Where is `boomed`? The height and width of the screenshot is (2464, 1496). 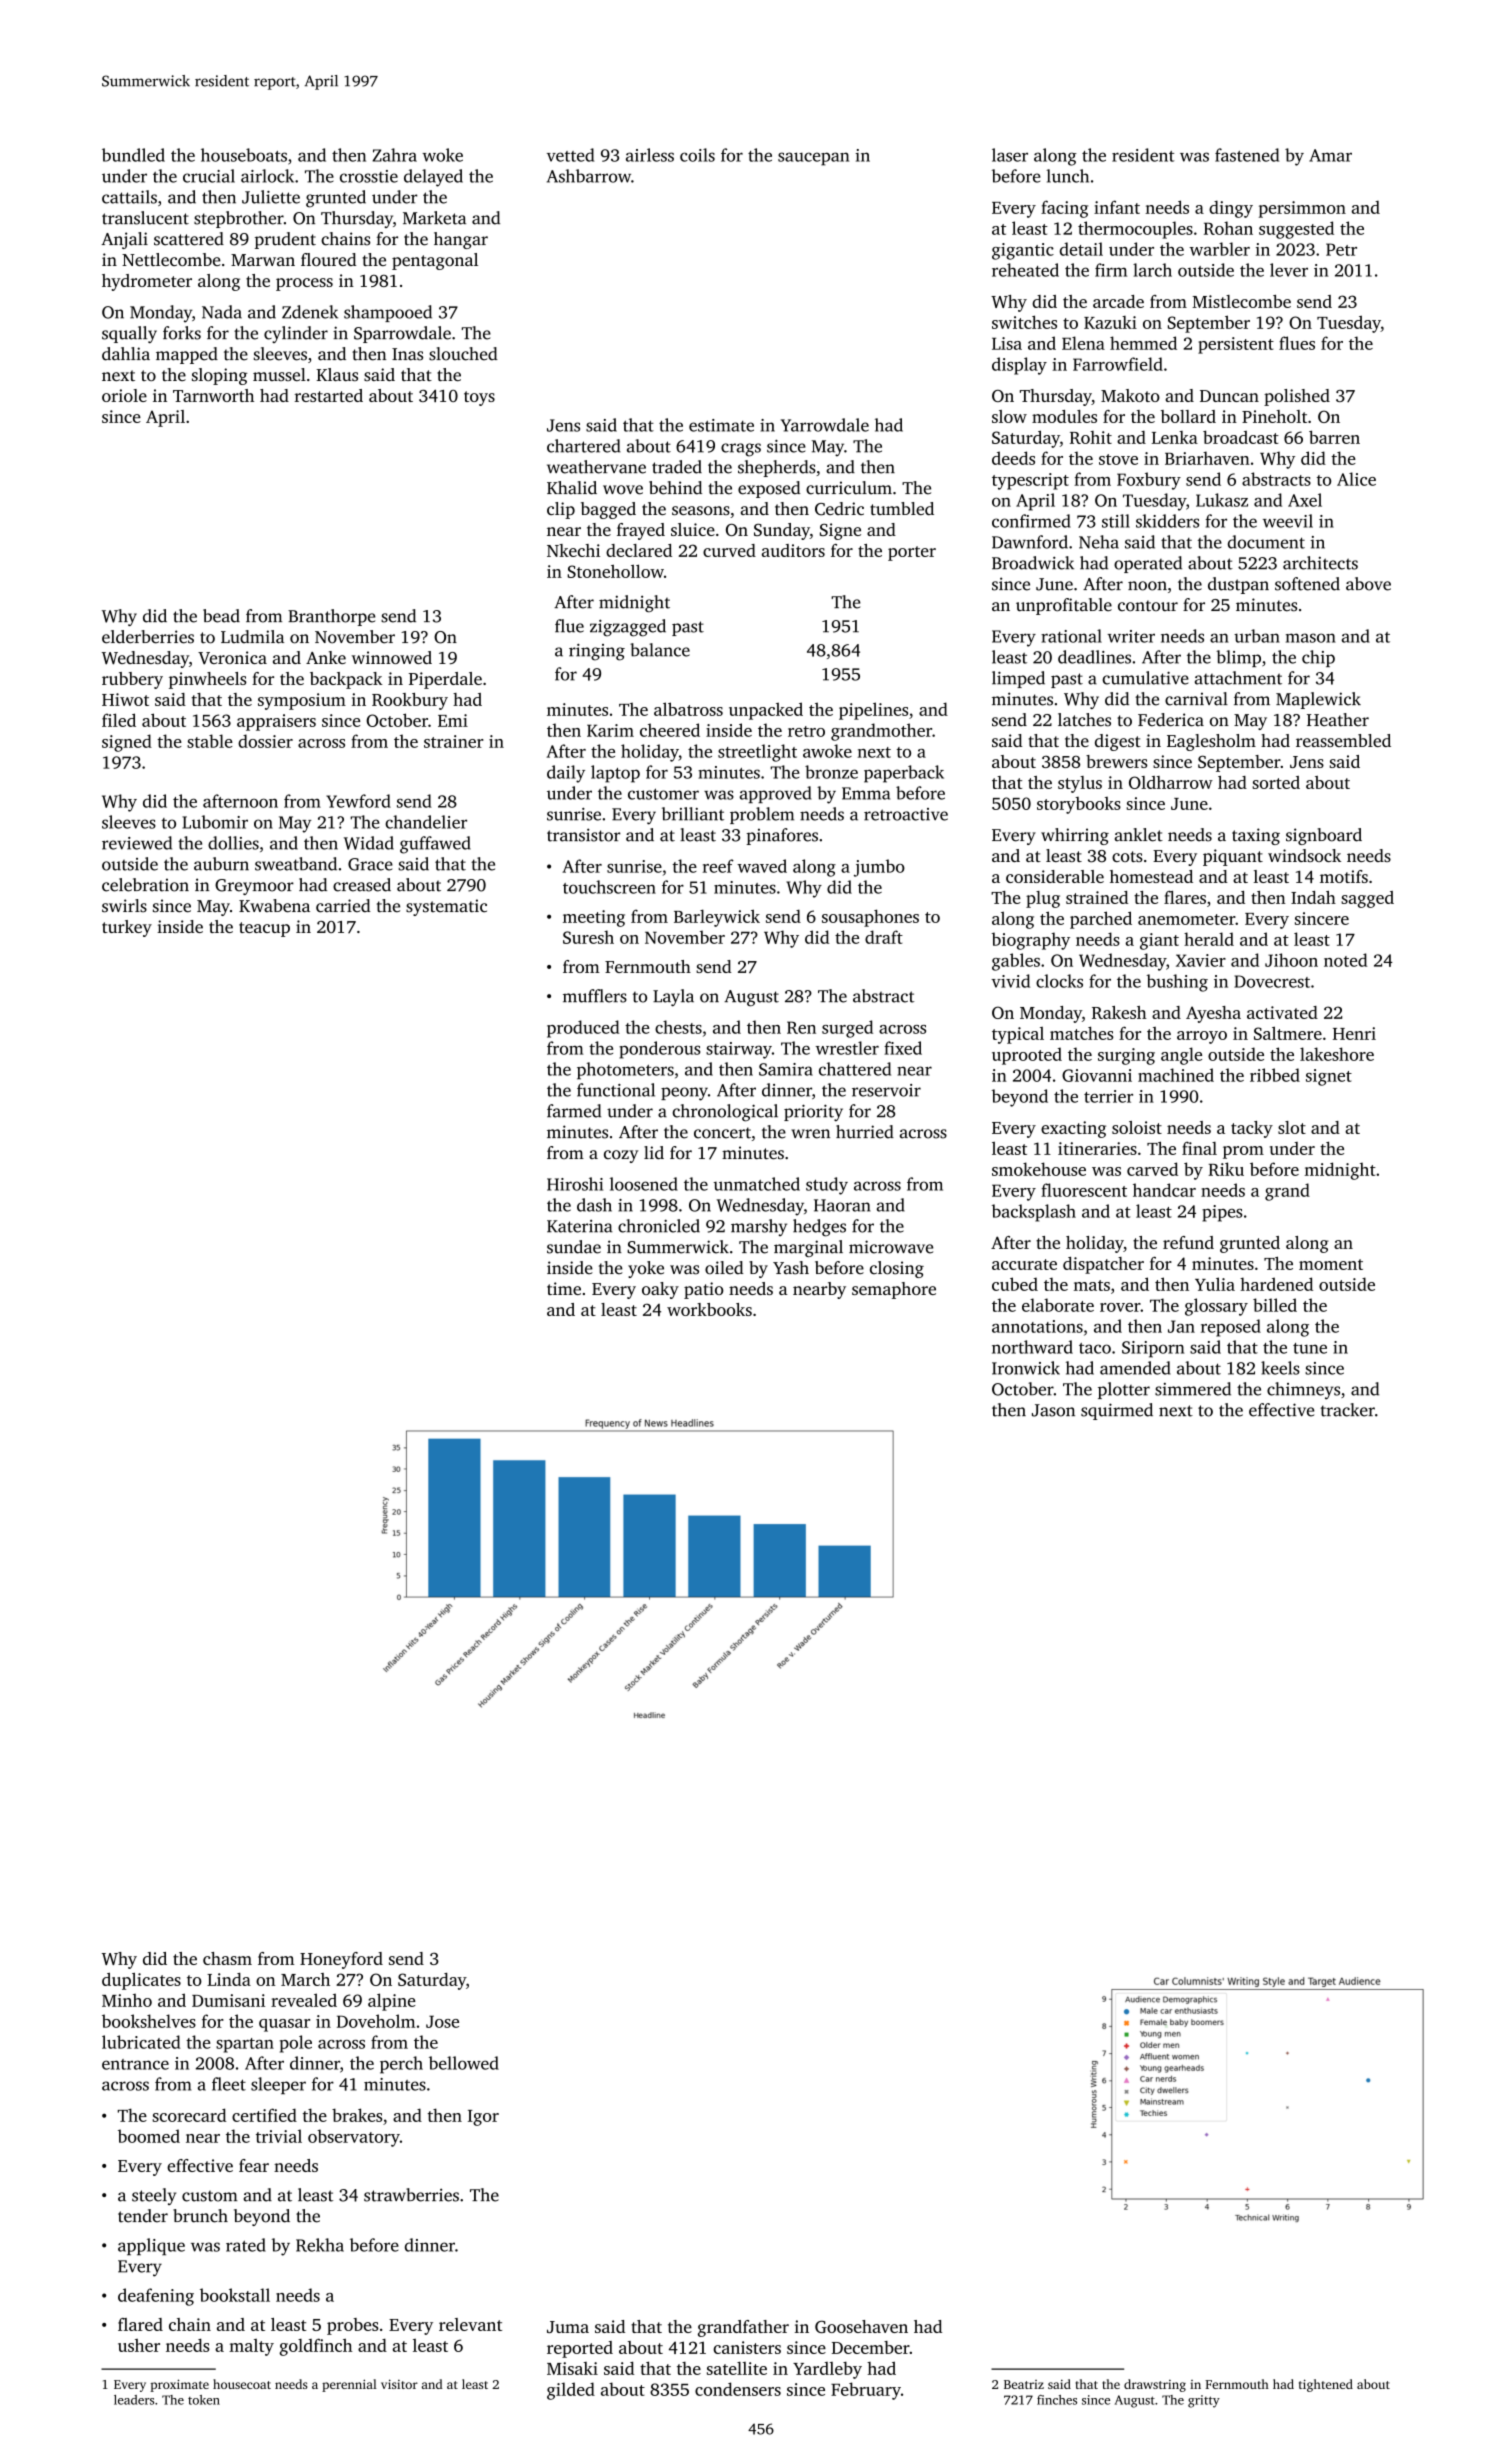 boomed is located at coordinates (149, 2136).
